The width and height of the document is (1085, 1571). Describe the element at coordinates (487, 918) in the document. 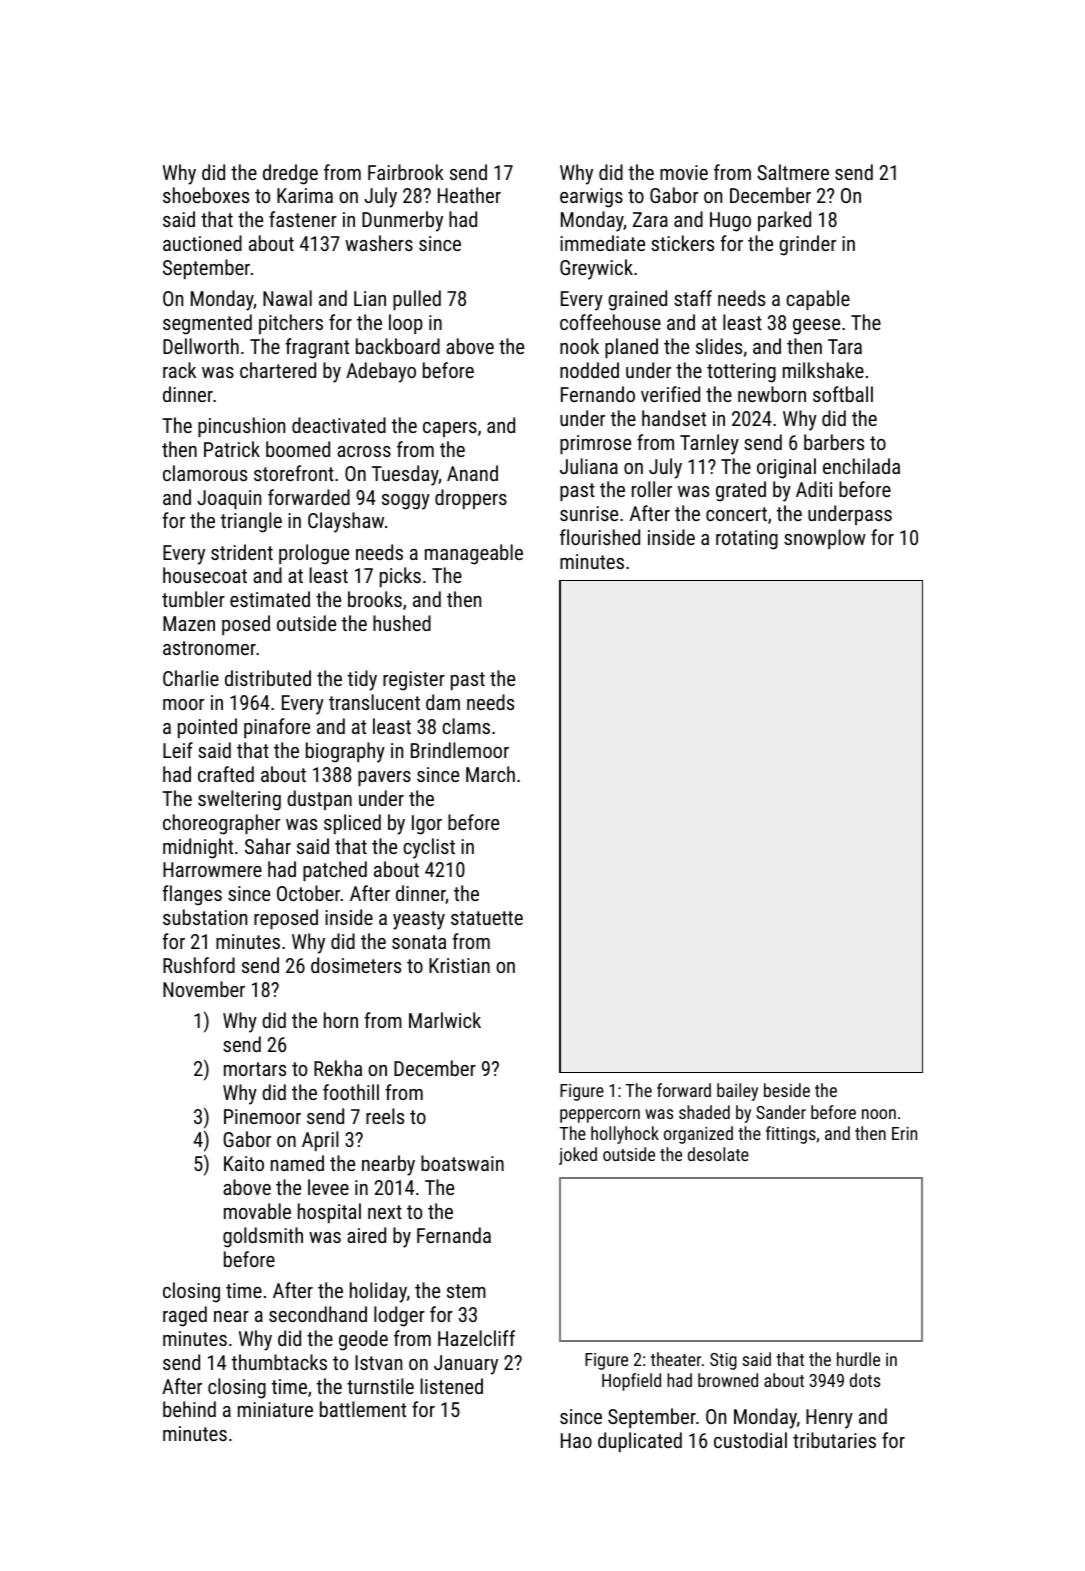

I see `statuette` at that location.
